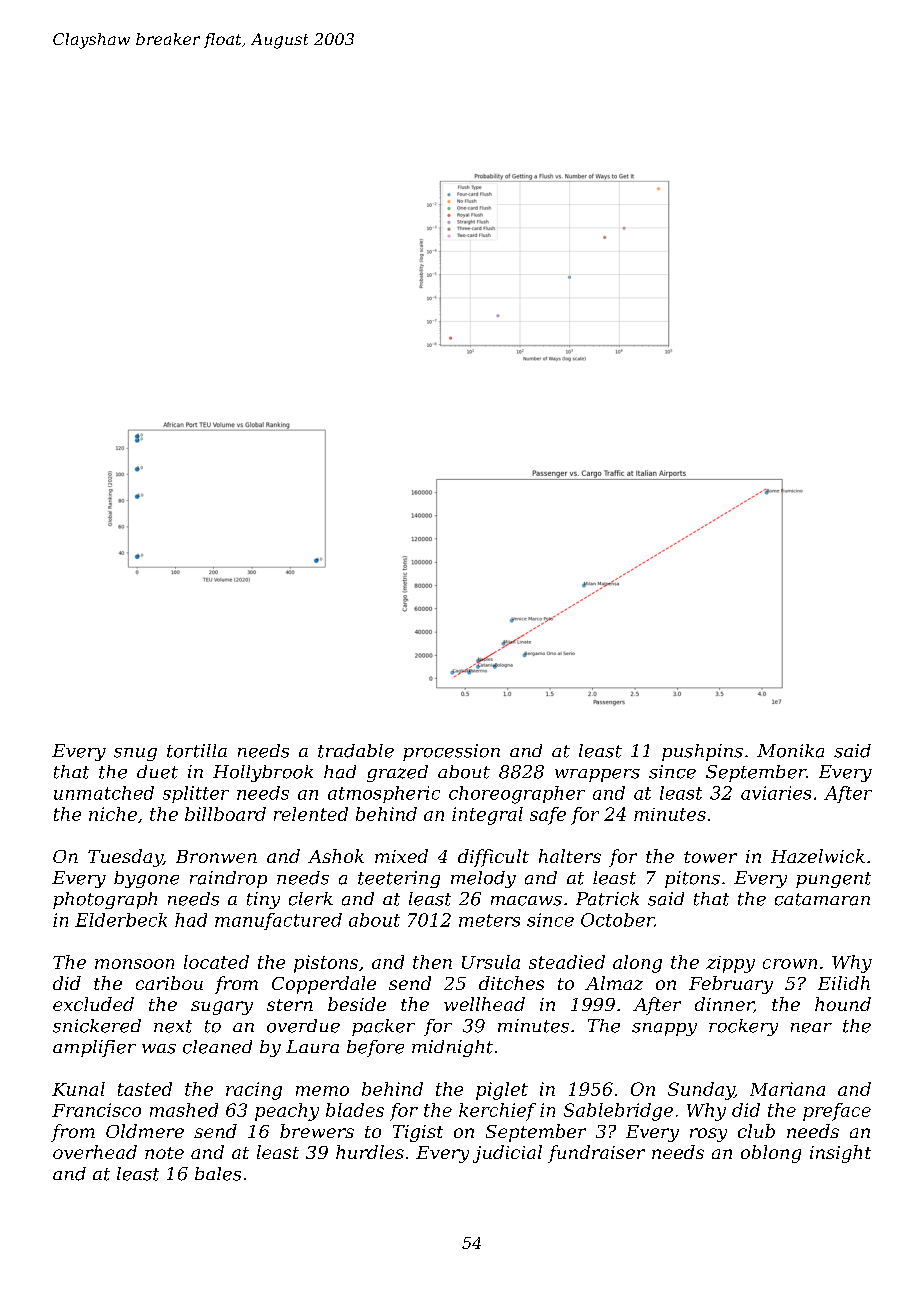  Describe the element at coordinates (95, 1152) in the image. I see `overhead` at that location.
